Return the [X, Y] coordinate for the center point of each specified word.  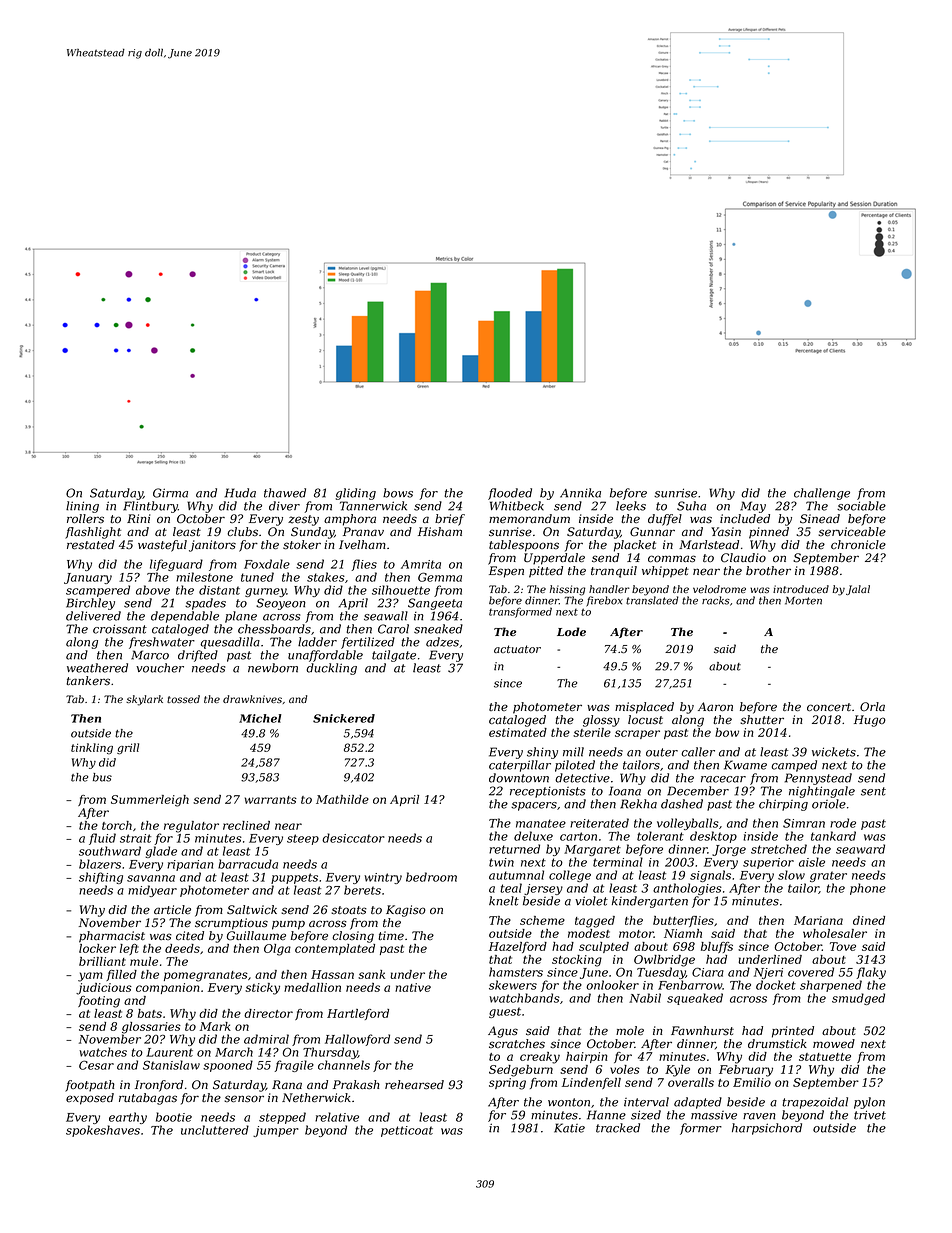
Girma [170, 493]
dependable [185, 617]
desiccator [353, 838]
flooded [510, 494]
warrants [271, 800]
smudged [858, 999]
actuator [517, 649]
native [413, 987]
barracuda [248, 864]
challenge [822, 494]
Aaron [715, 707]
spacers [534, 806]
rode [843, 823]
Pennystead [818, 779]
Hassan [332, 974]
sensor [244, 1099]
